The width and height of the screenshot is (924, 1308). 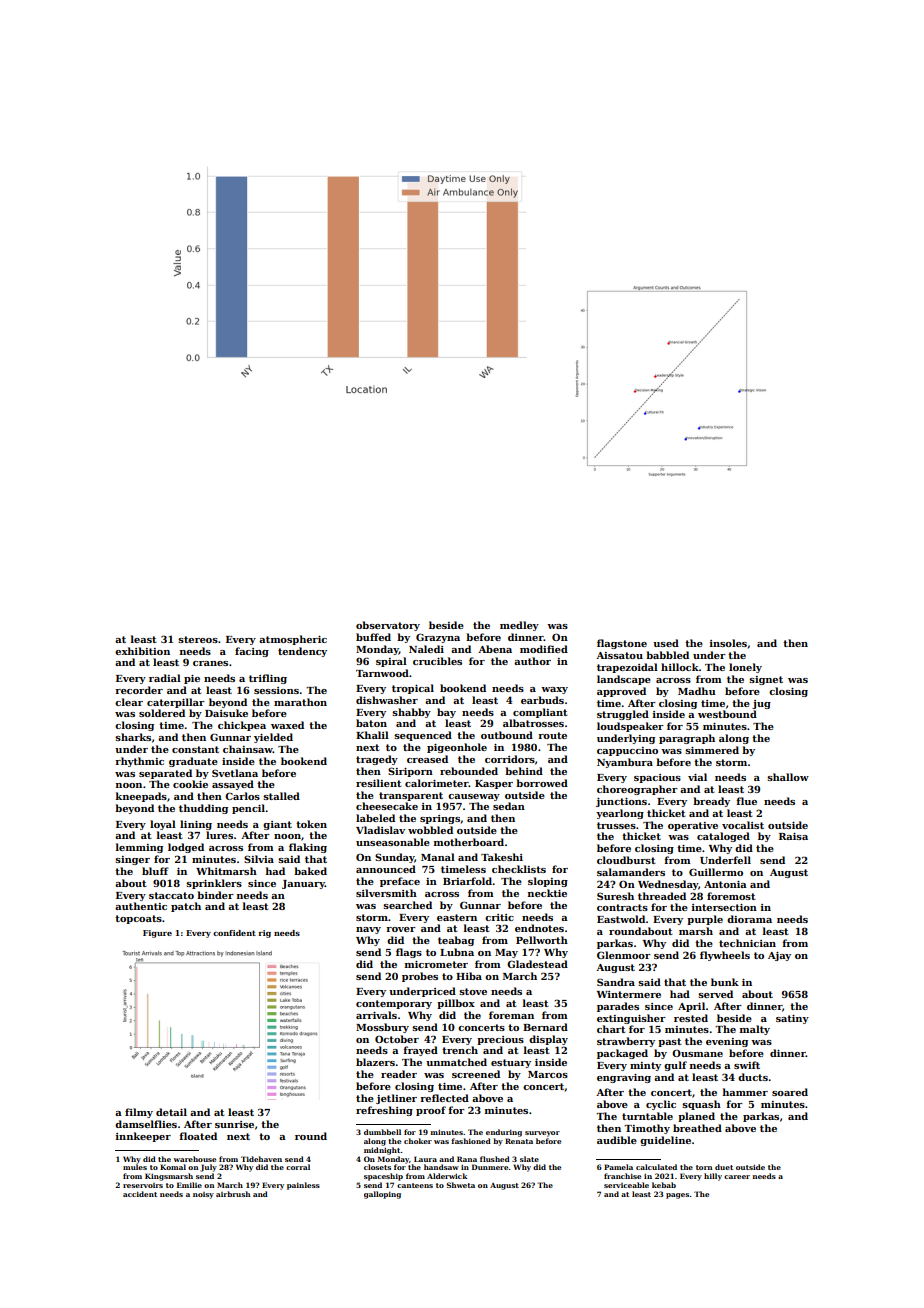 I want to click on Pellworth, so click(x=542, y=940).
